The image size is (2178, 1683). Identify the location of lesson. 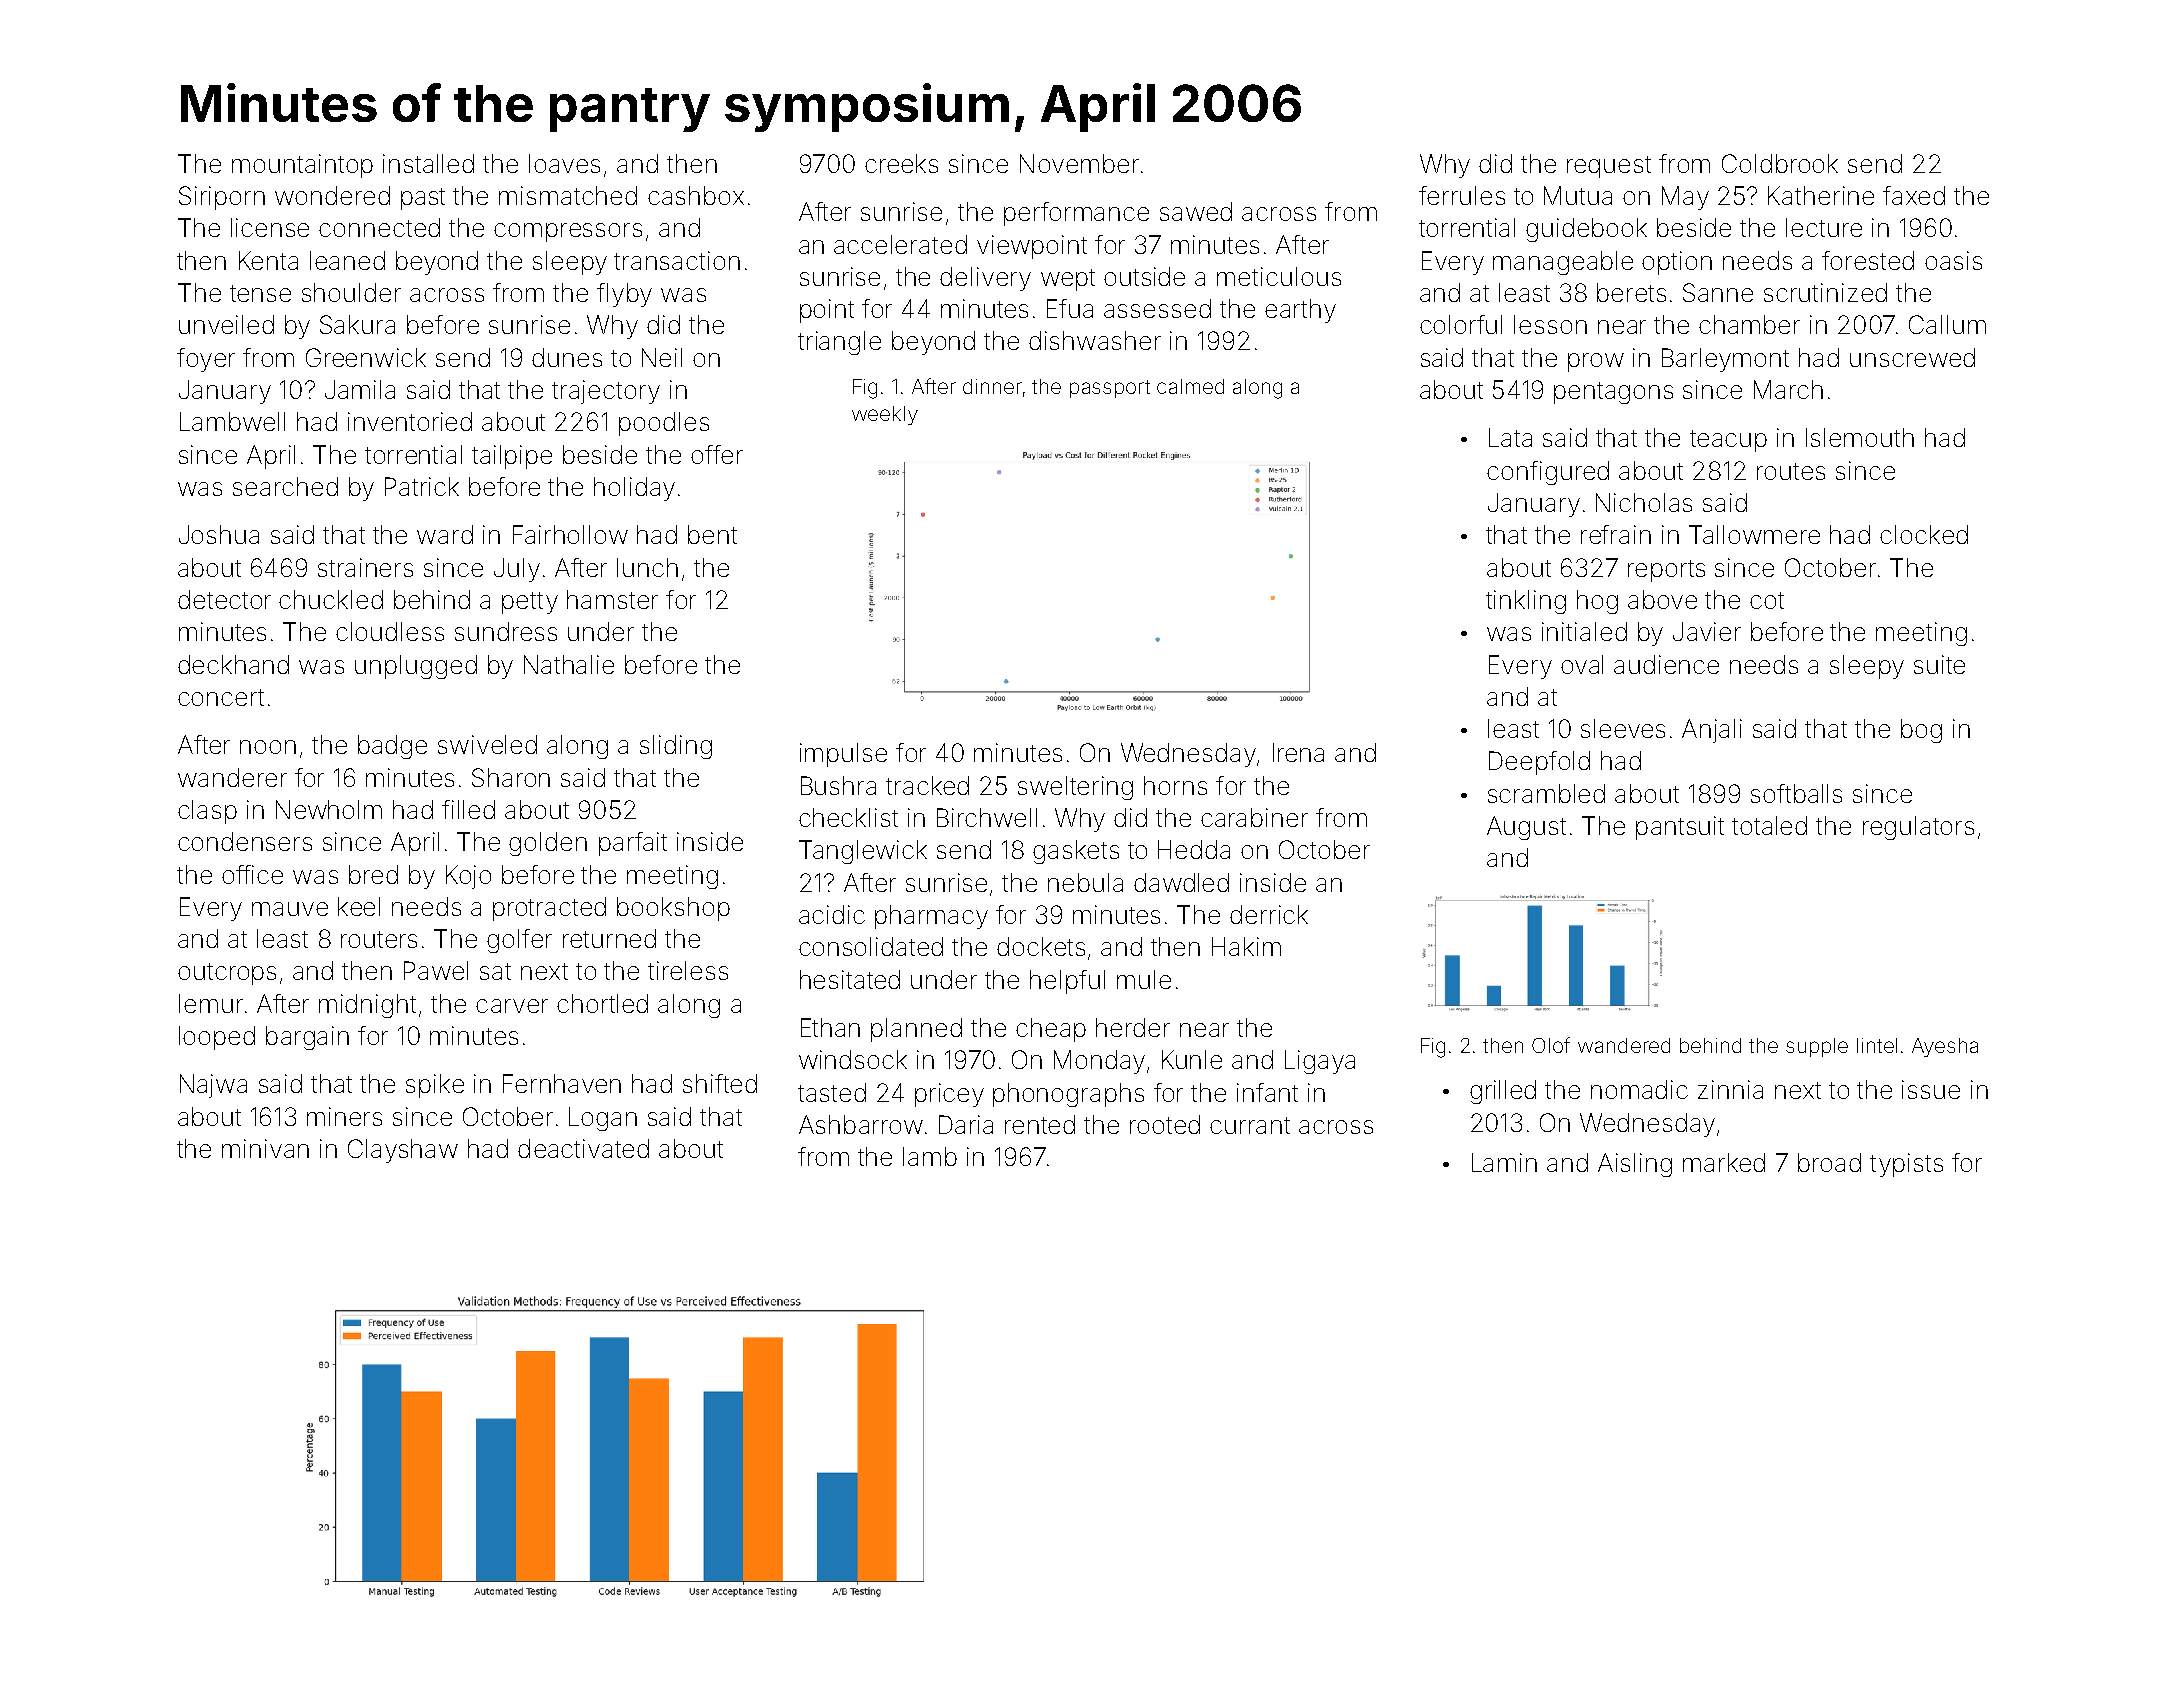
(1550, 324).
